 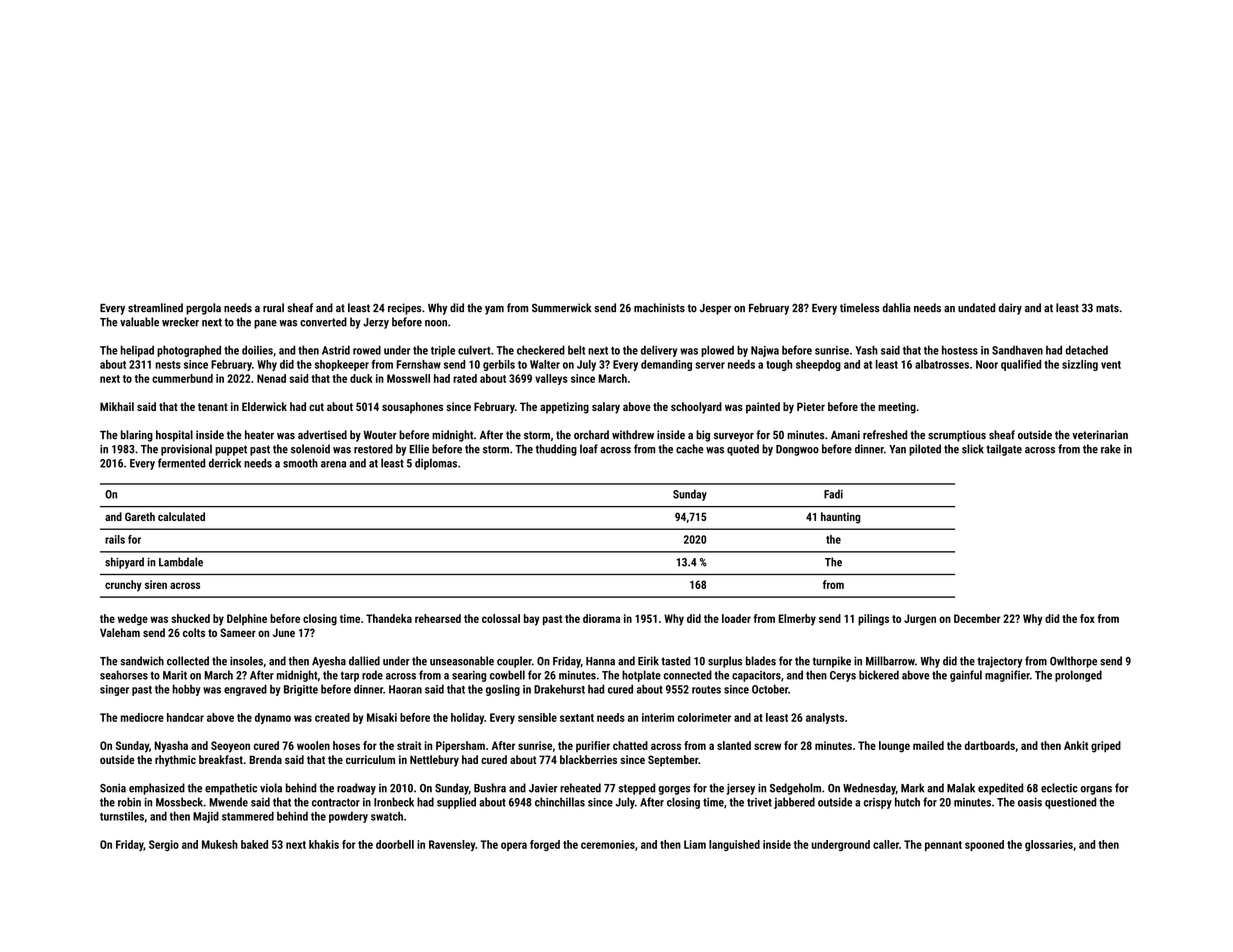 What do you see at coordinates (155, 308) in the document?
I see `streamlined` at bounding box center [155, 308].
